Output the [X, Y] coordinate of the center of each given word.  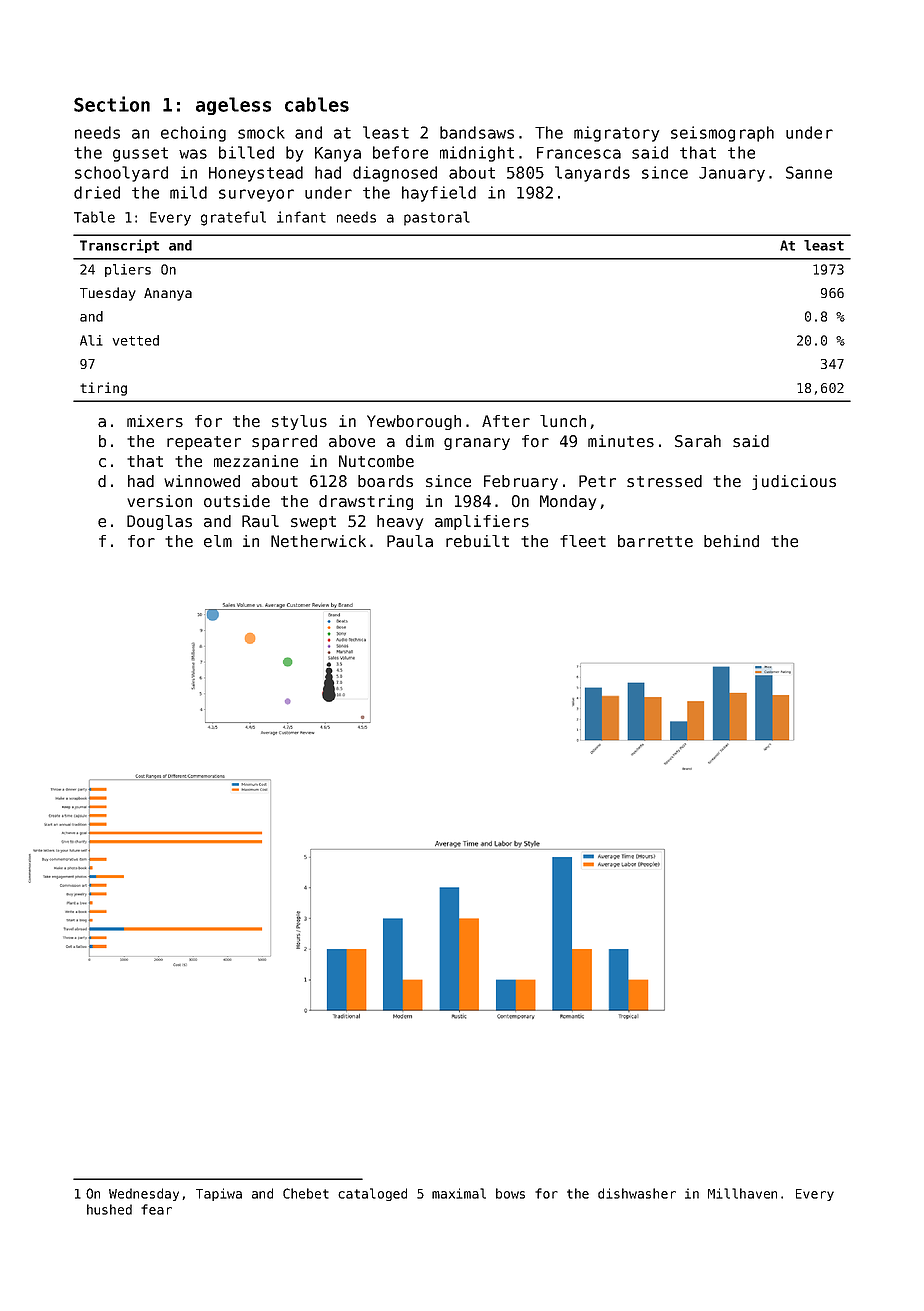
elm [218, 541]
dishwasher [637, 1193]
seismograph [722, 134]
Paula [410, 541]
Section [112, 104]
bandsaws [477, 132]
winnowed [202, 481]
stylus [299, 422]
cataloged [372, 1194]
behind [731, 541]
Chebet [306, 1193]
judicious [794, 482]
